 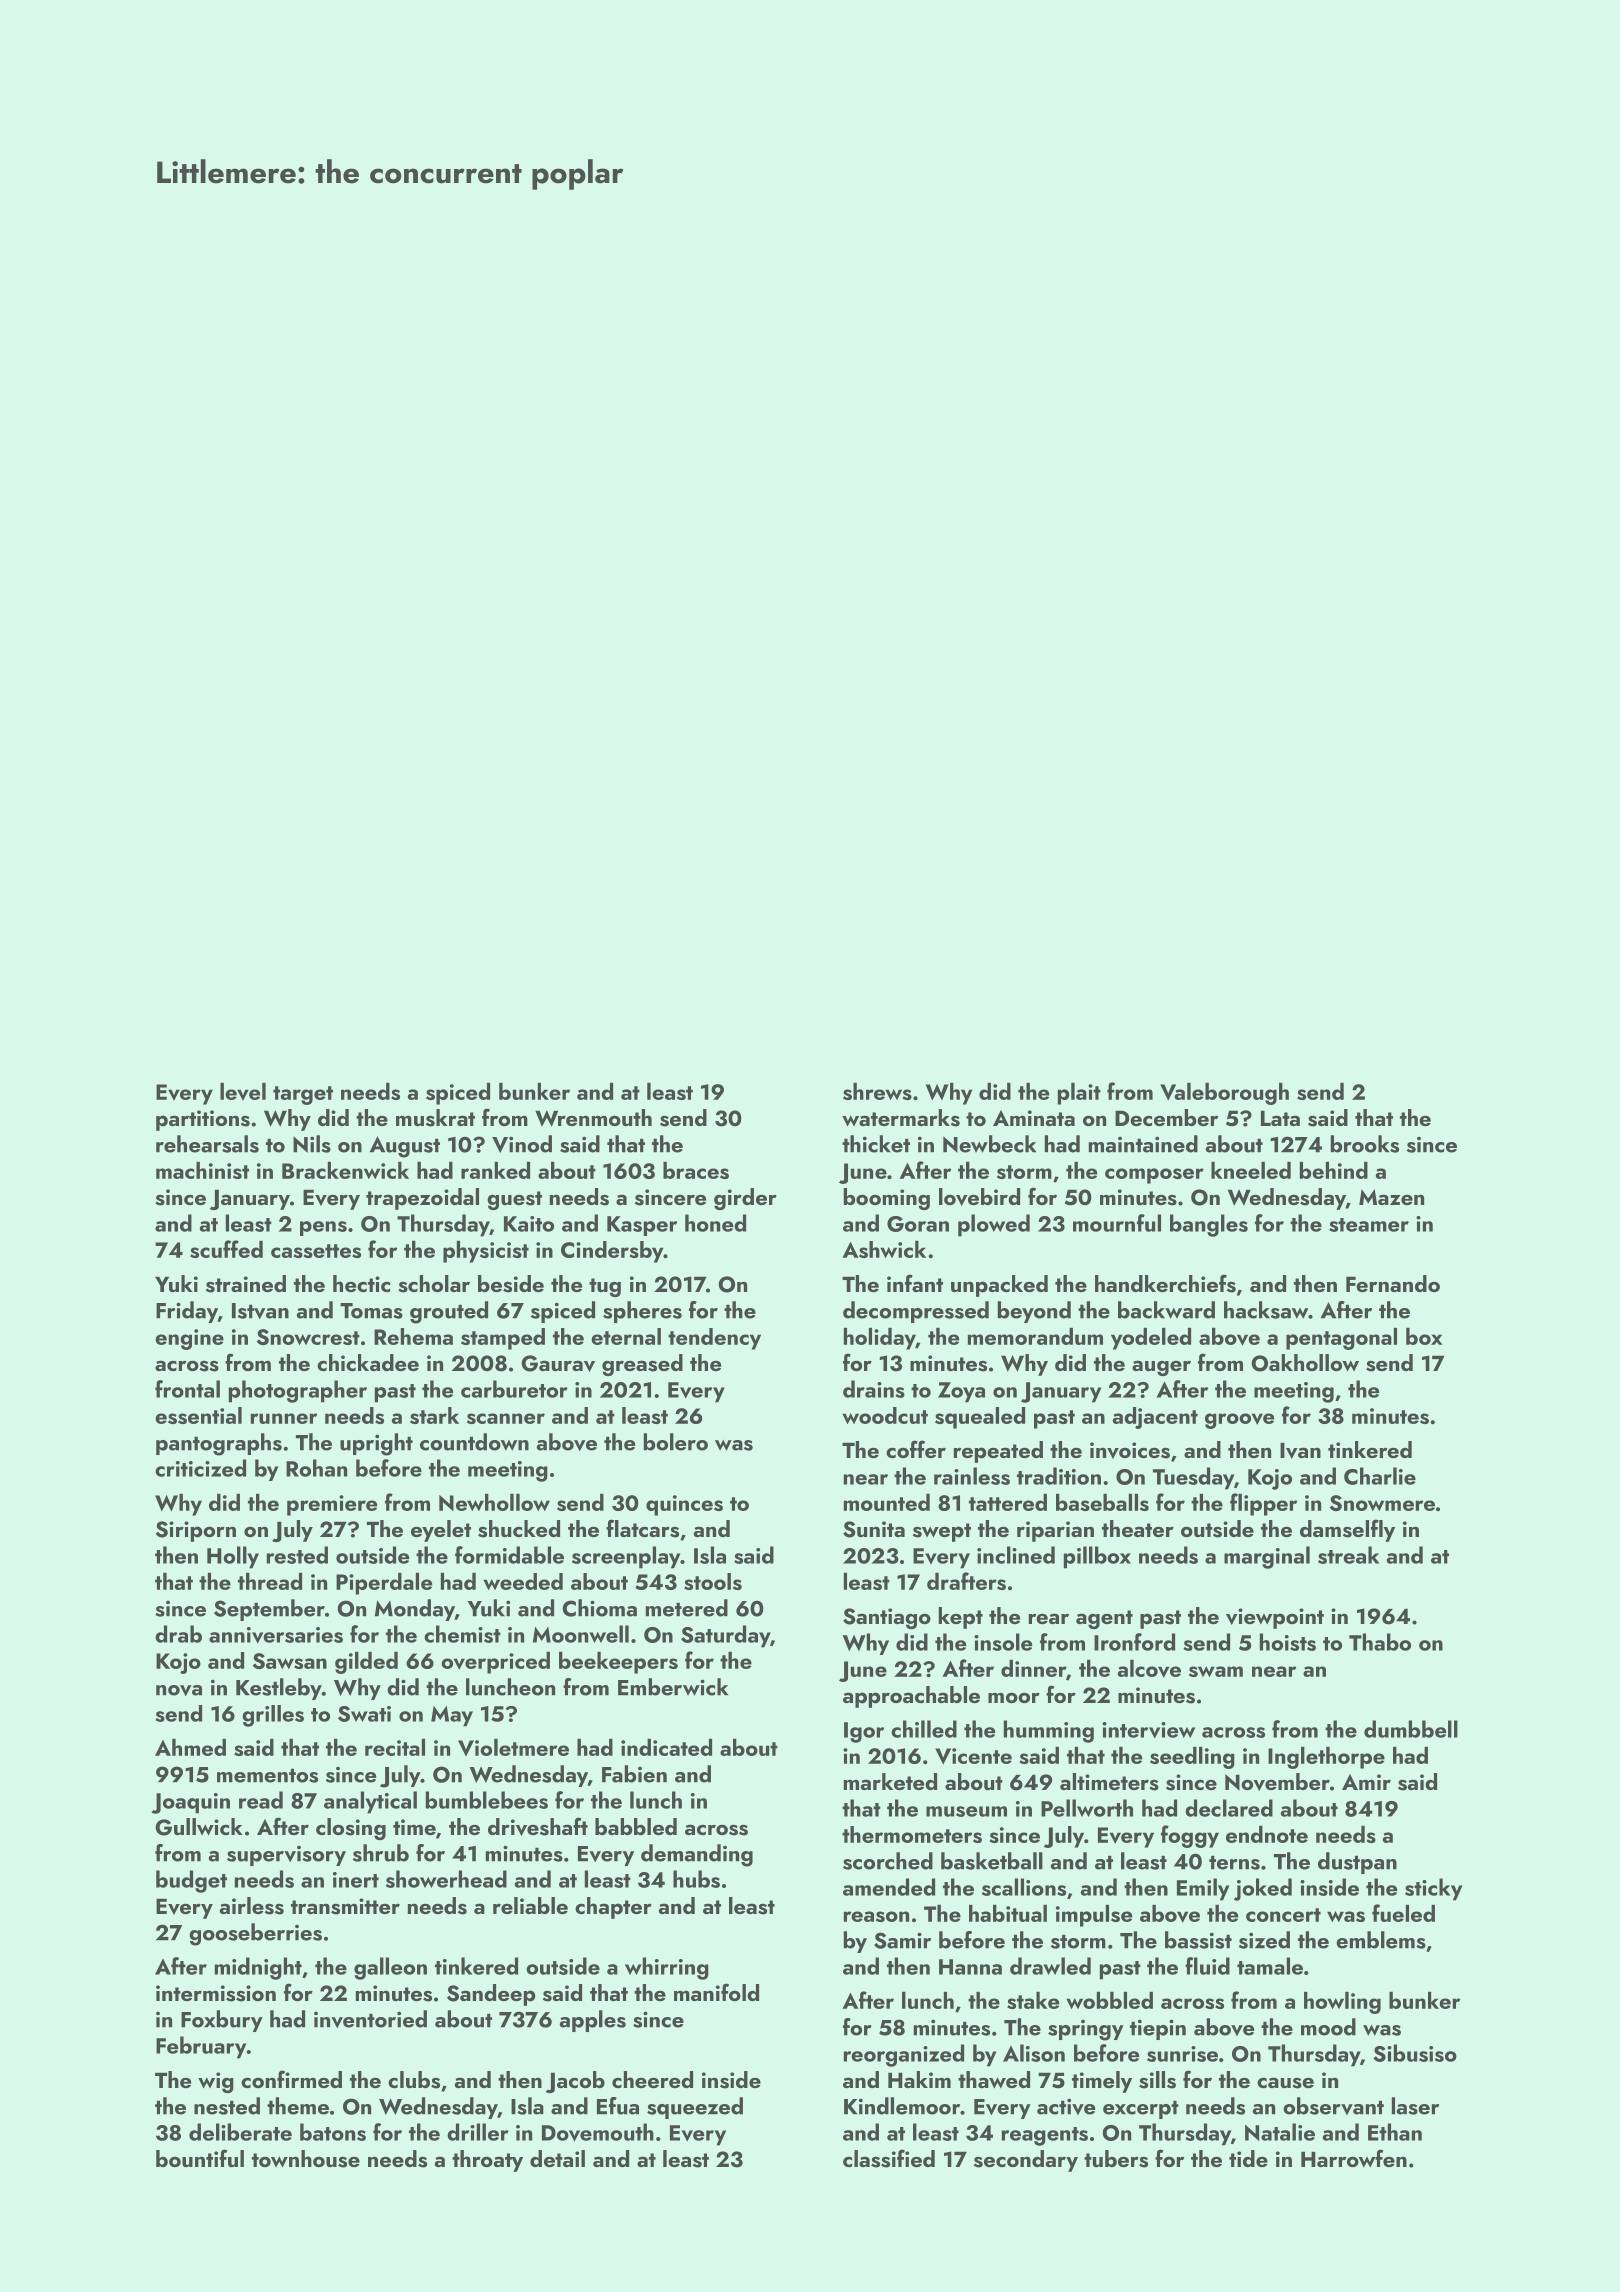 I want to click on manifold, so click(x=716, y=1992).
